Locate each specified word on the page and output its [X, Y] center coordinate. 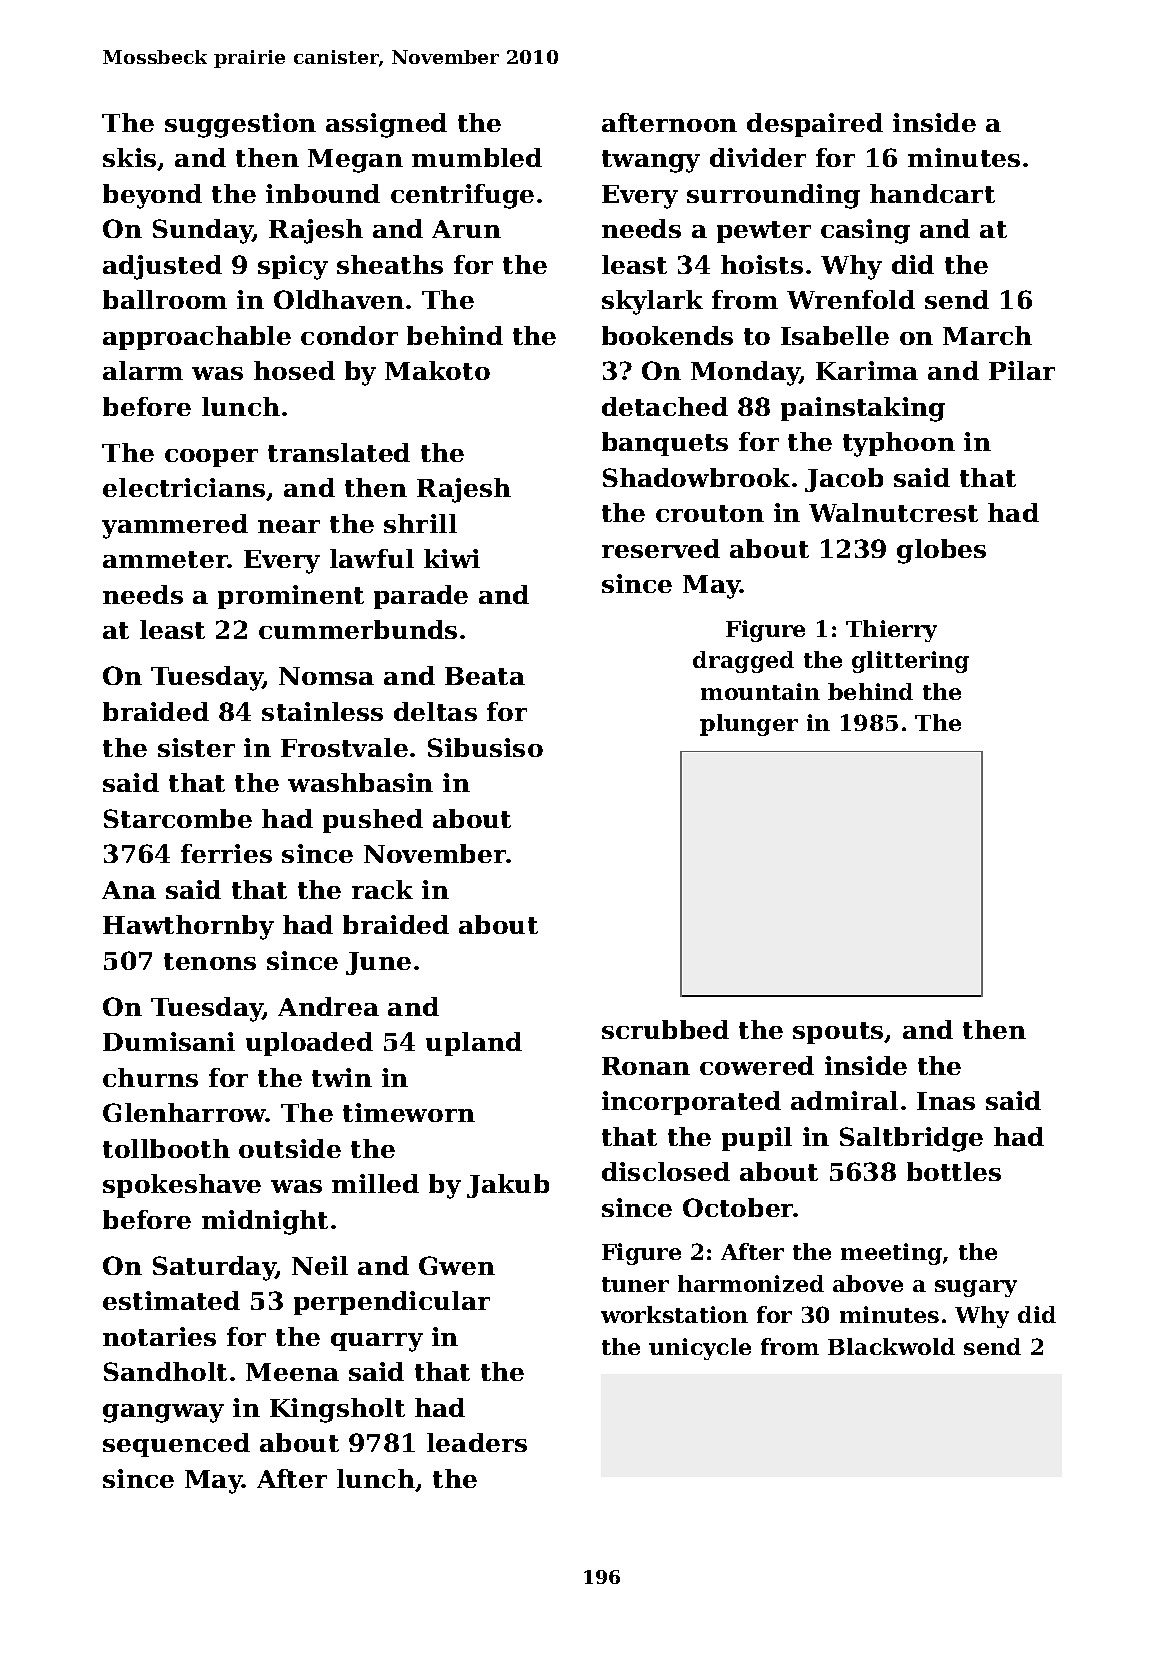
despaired [815, 125]
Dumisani [169, 1041]
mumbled [477, 157]
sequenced [176, 1445]
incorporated [691, 1103]
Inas [946, 1101]
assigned [386, 125]
